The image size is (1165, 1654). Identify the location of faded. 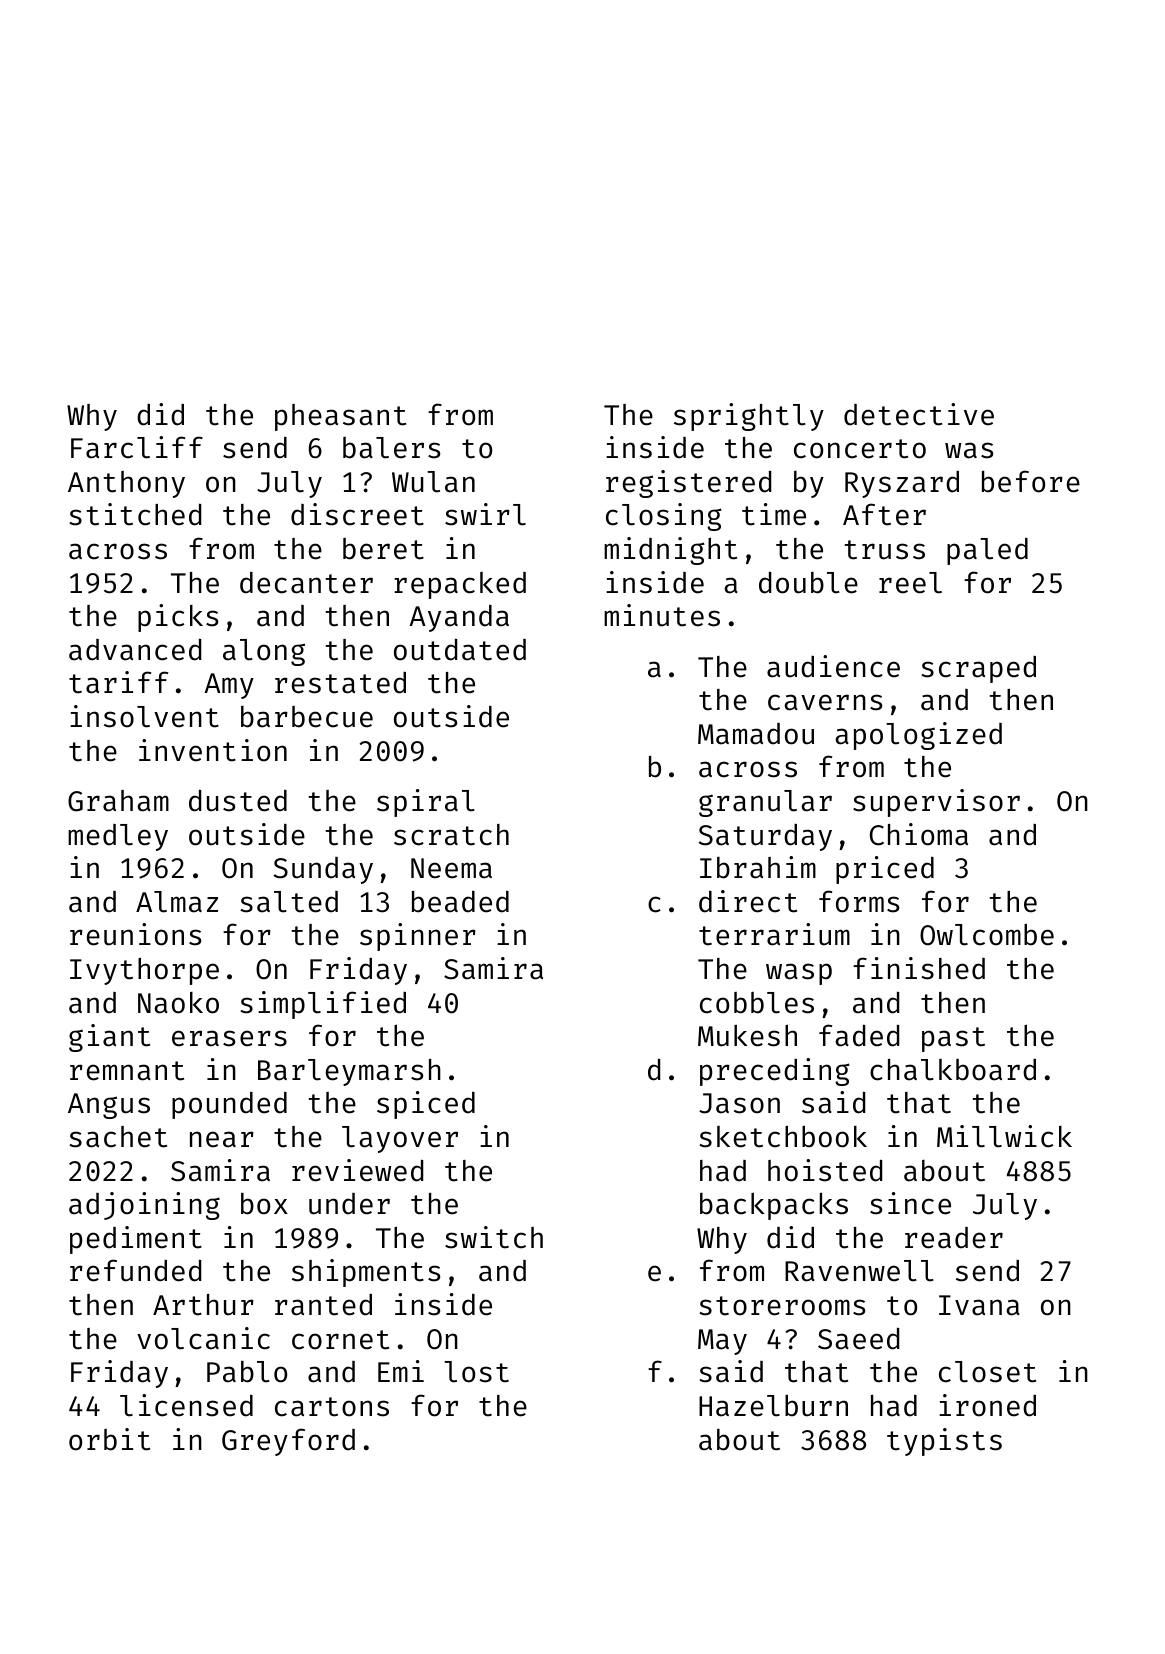
(859, 1035).
